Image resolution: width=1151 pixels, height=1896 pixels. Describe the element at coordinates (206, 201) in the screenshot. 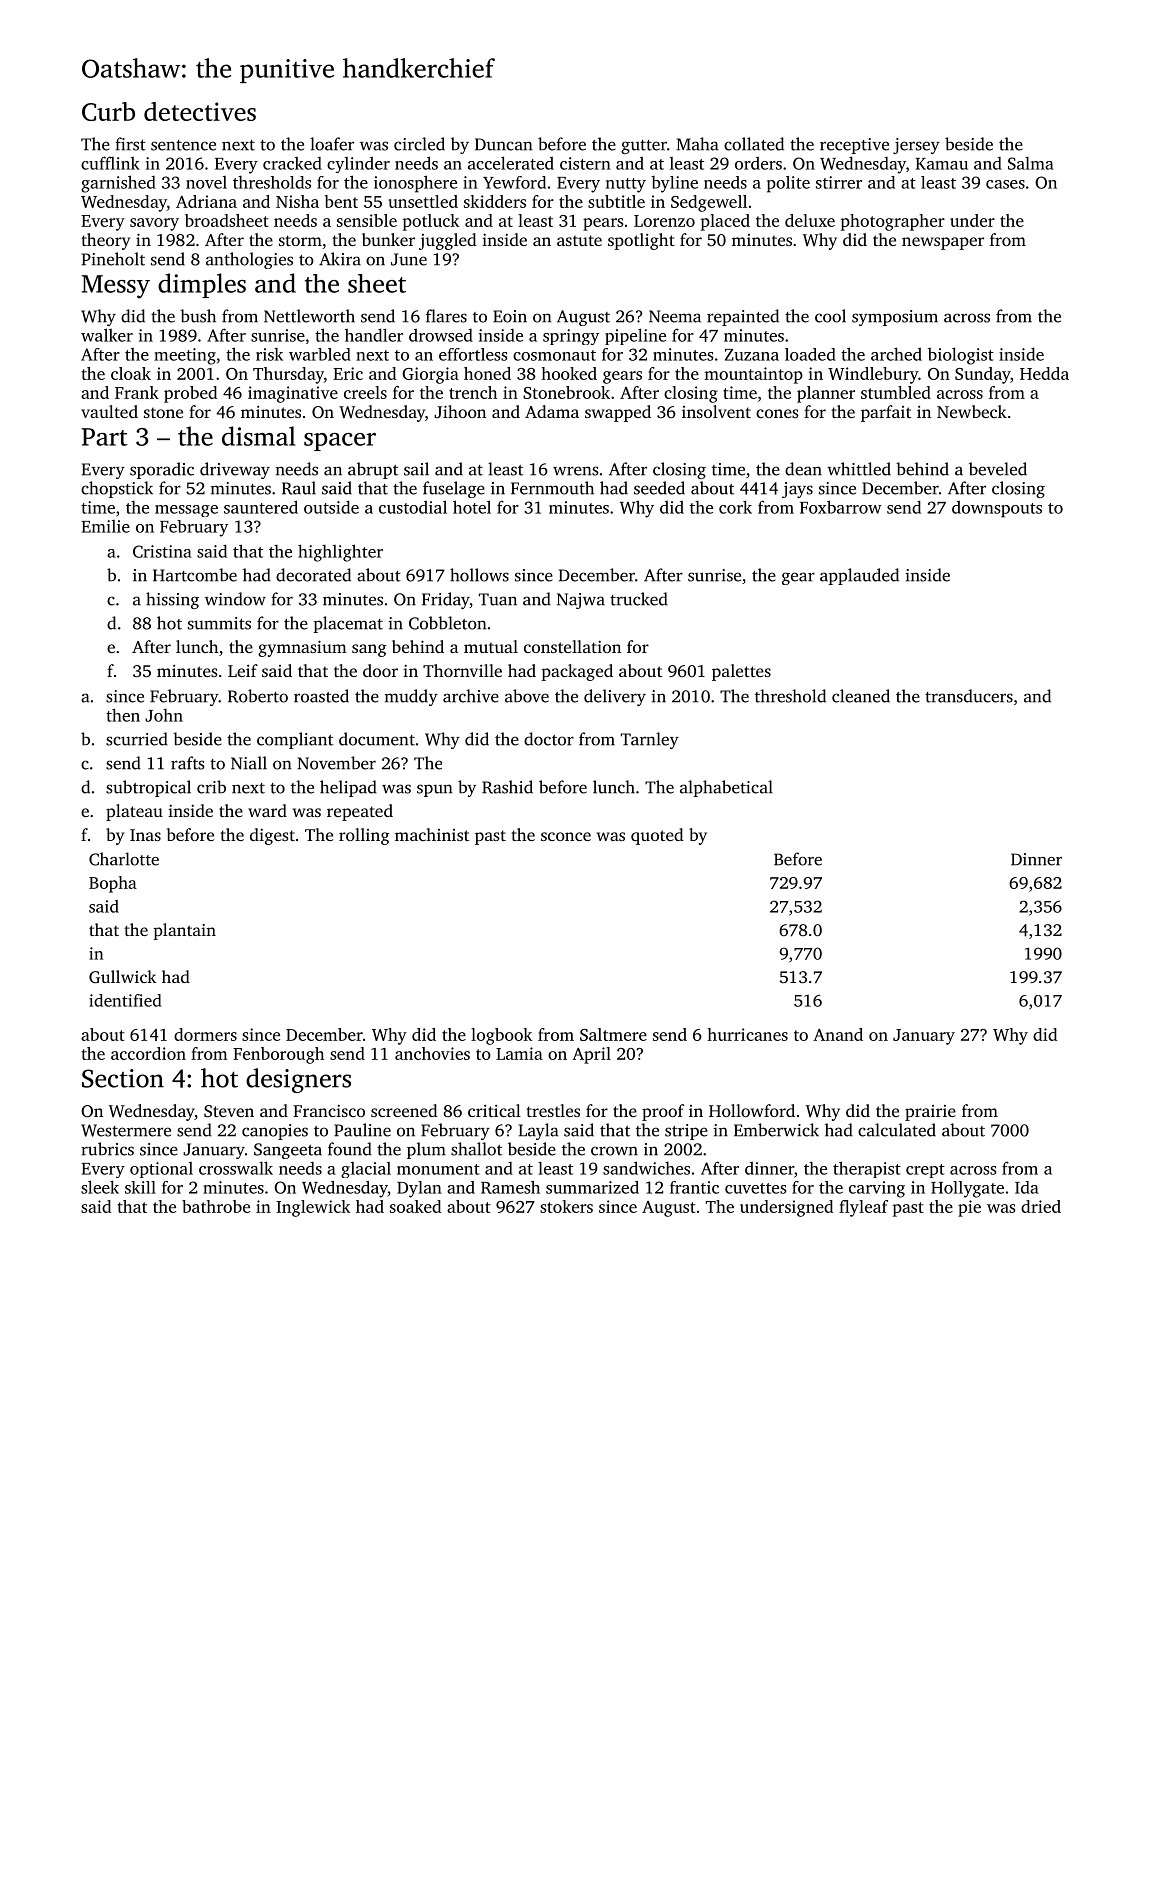

I see `Adriana` at that location.
